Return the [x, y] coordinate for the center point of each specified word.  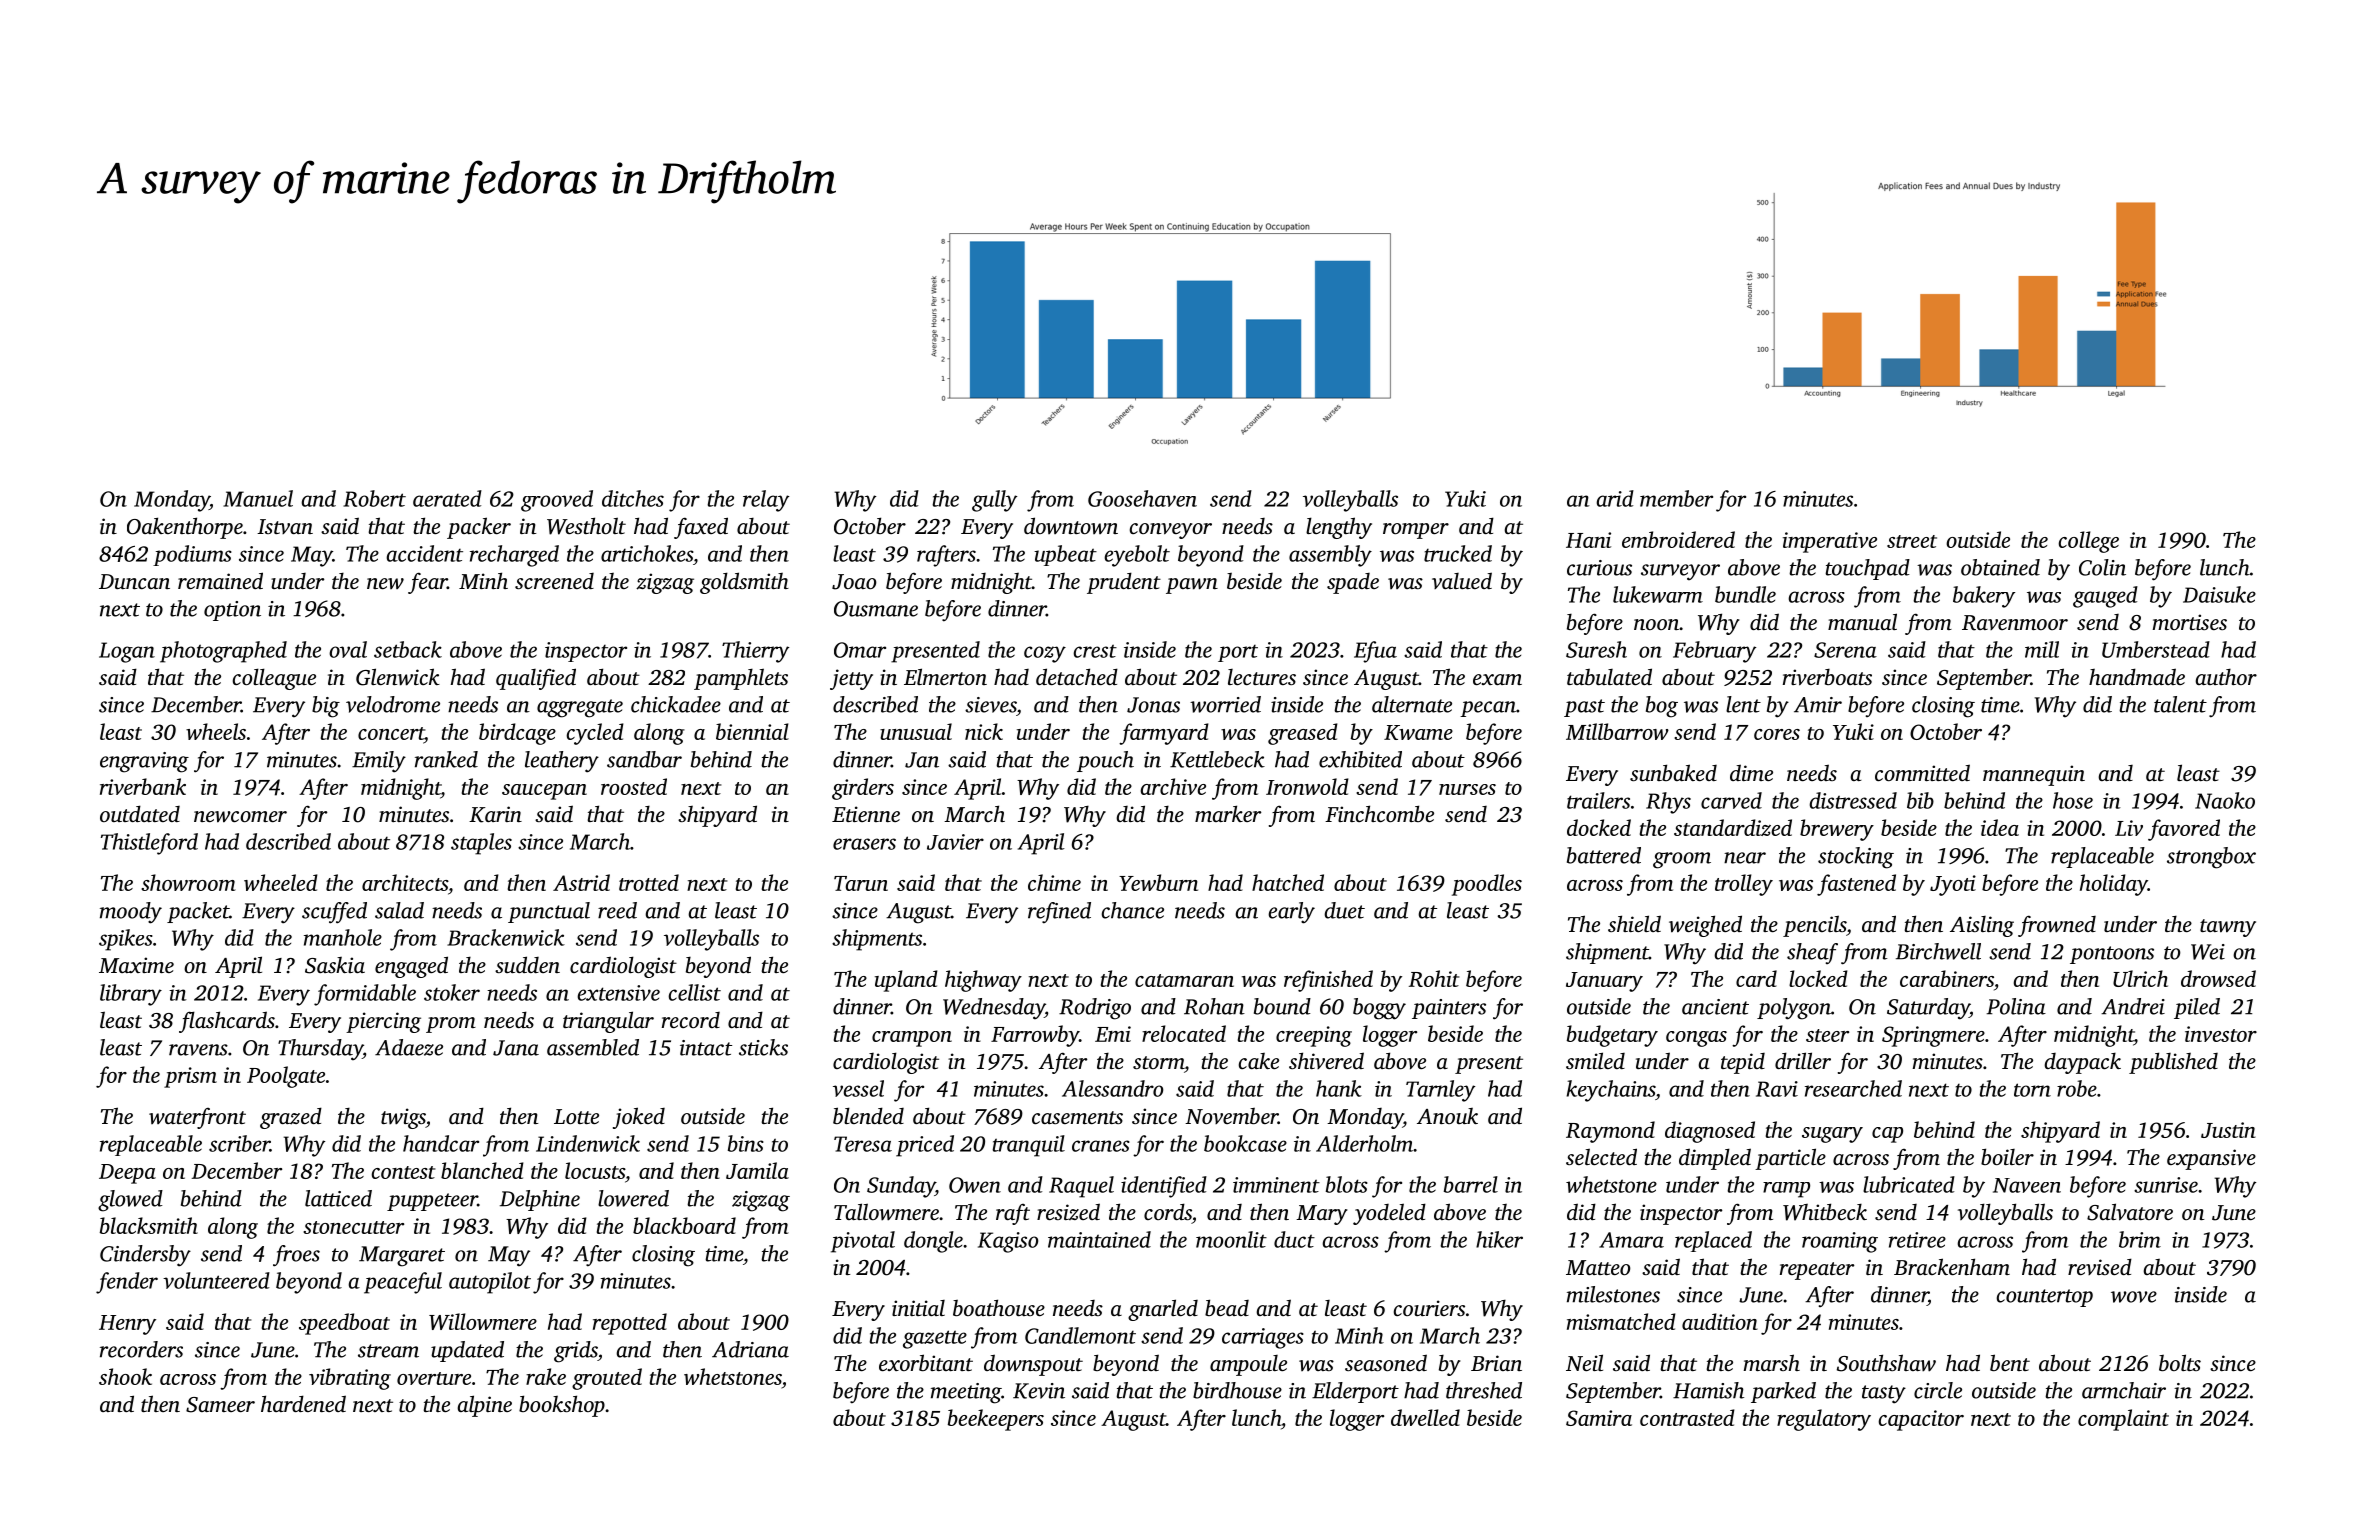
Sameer [220, 1405]
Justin [2228, 1130]
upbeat [1065, 555]
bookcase [1245, 1143]
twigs [403, 1118]
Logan [127, 652]
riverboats [1827, 677]
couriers [1429, 1308]
